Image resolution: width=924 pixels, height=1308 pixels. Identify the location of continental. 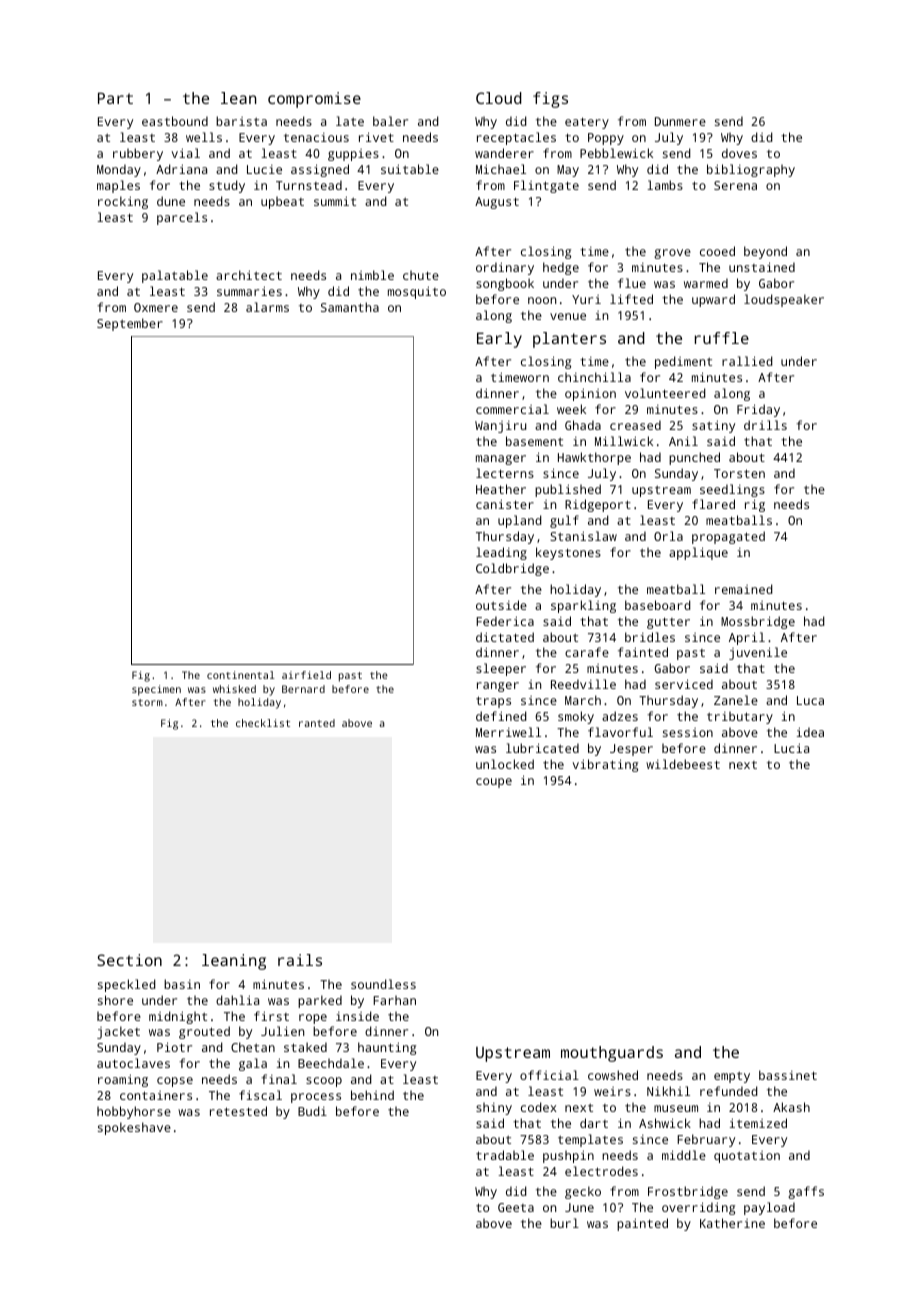
(241, 675).
